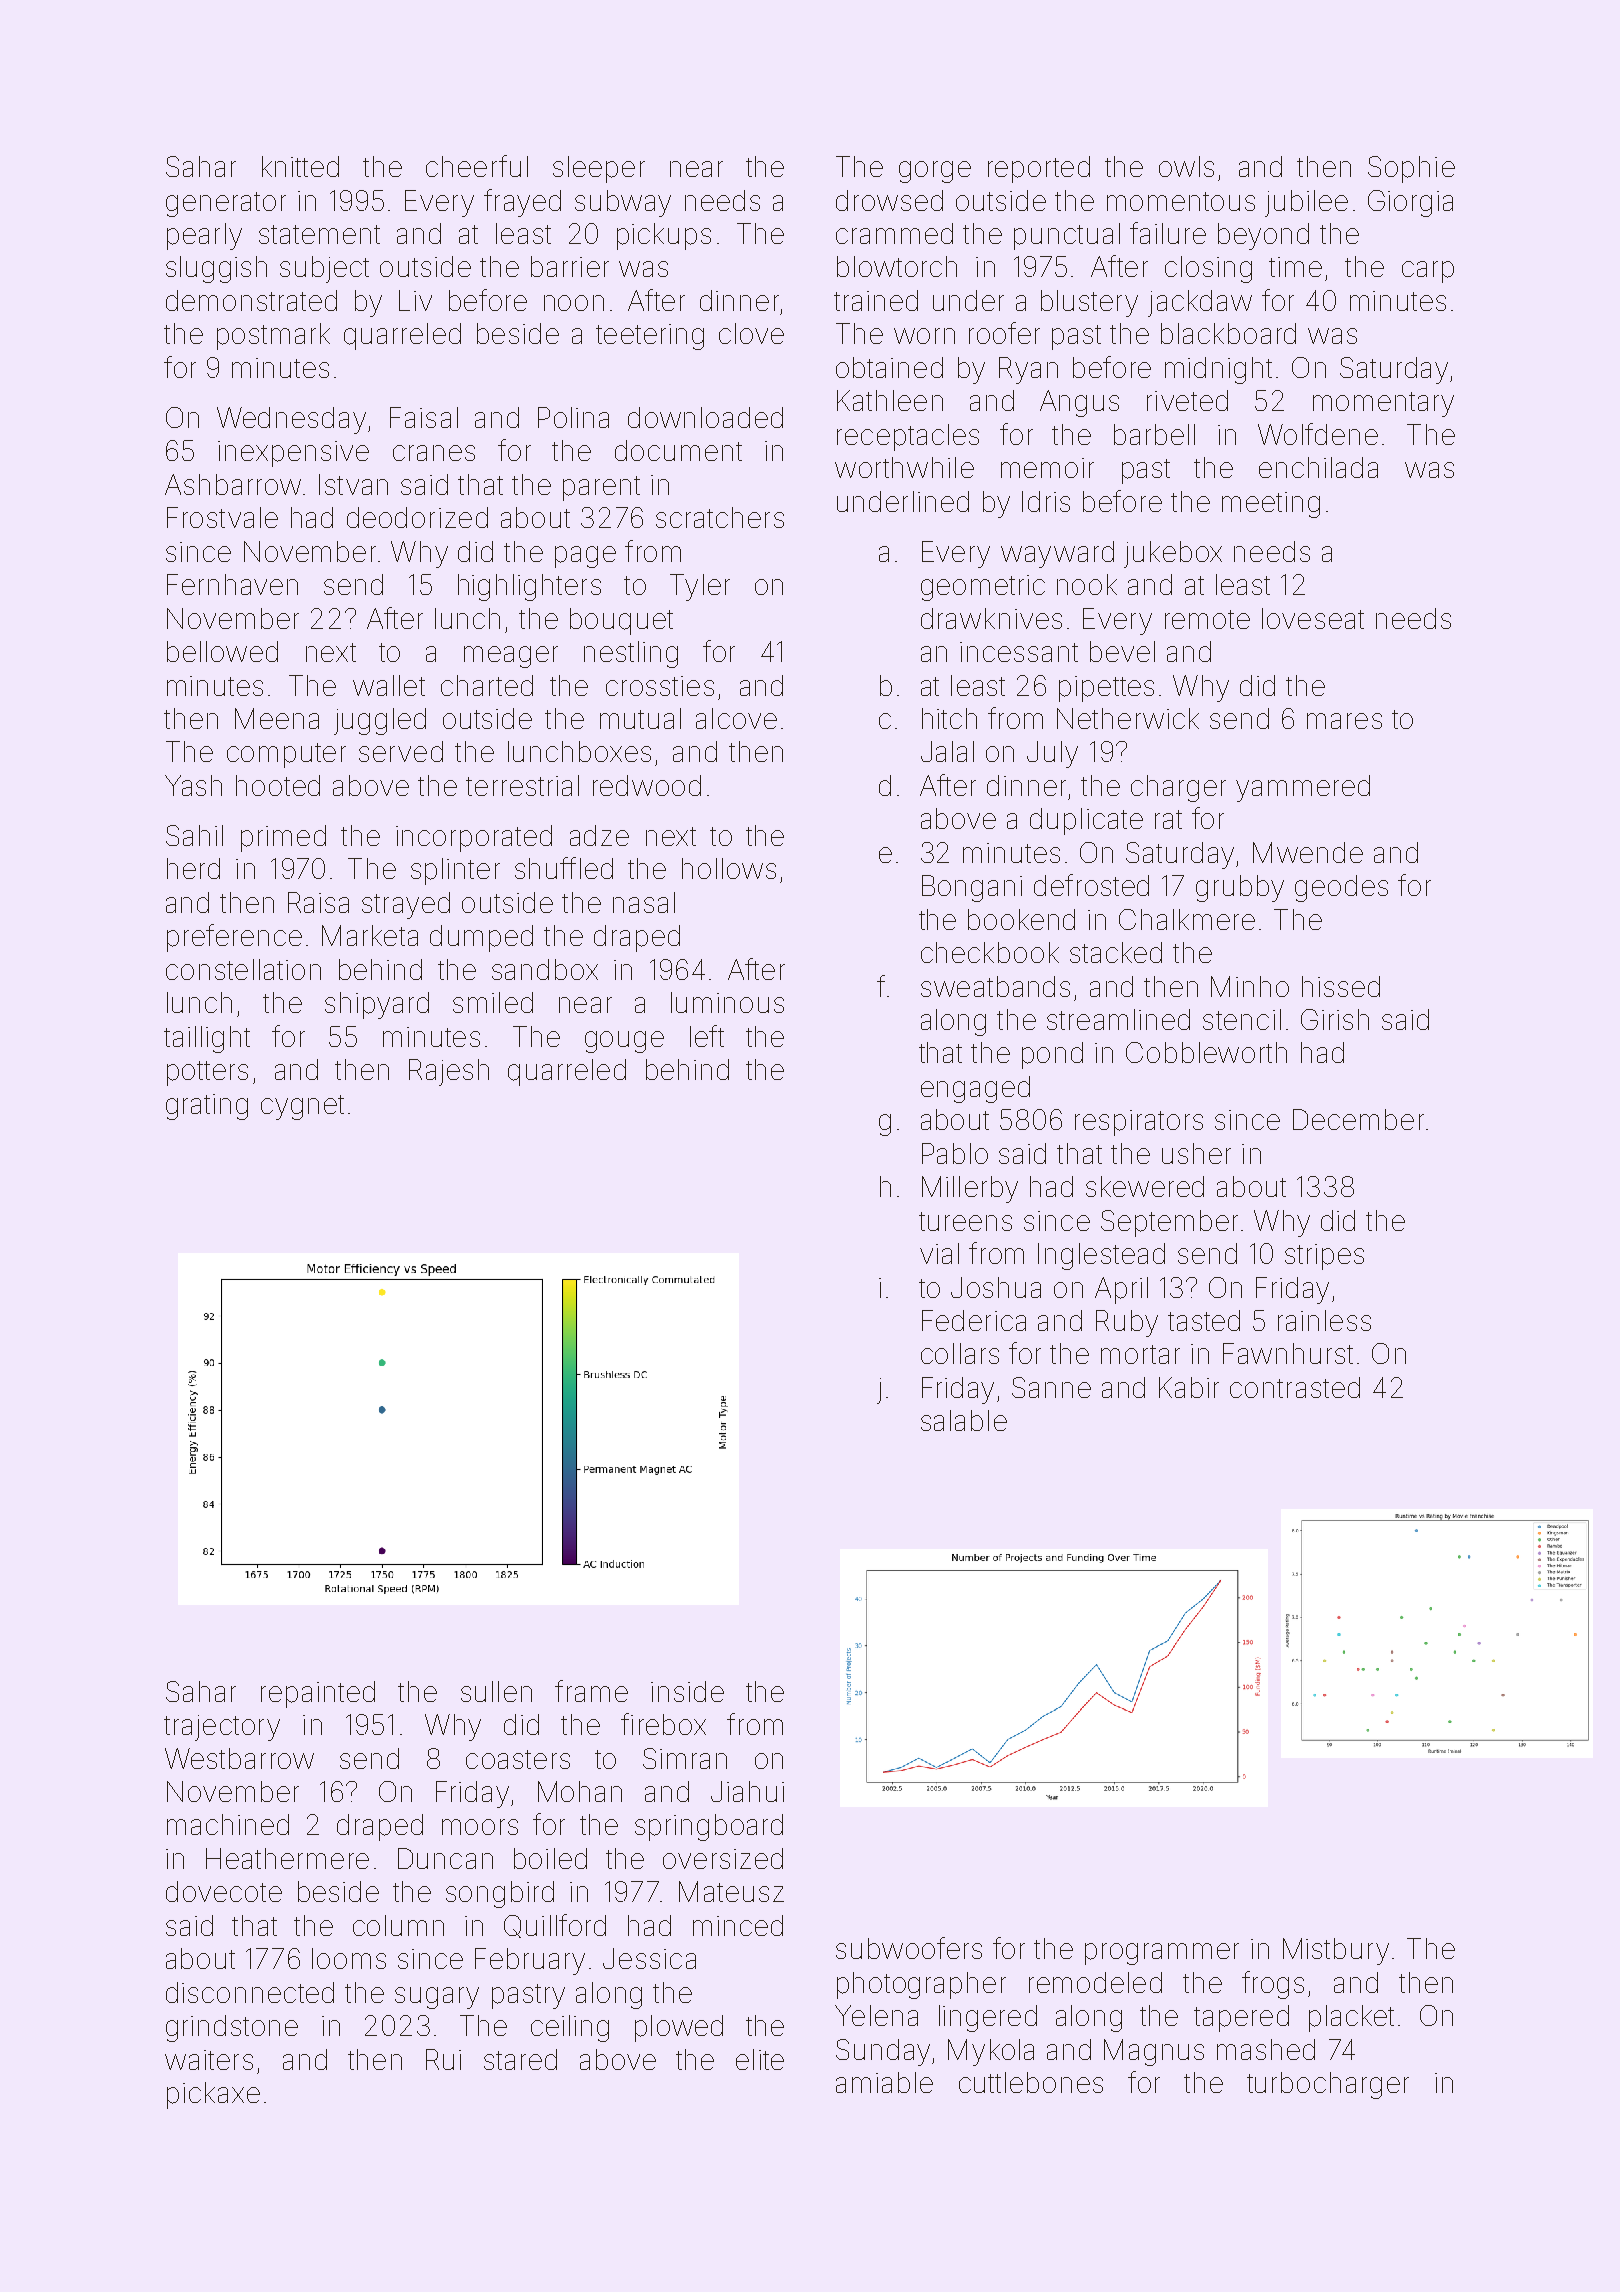 Image resolution: width=1620 pixels, height=2292 pixels. Describe the element at coordinates (1344, 721) in the document. I see `mares` at that location.
